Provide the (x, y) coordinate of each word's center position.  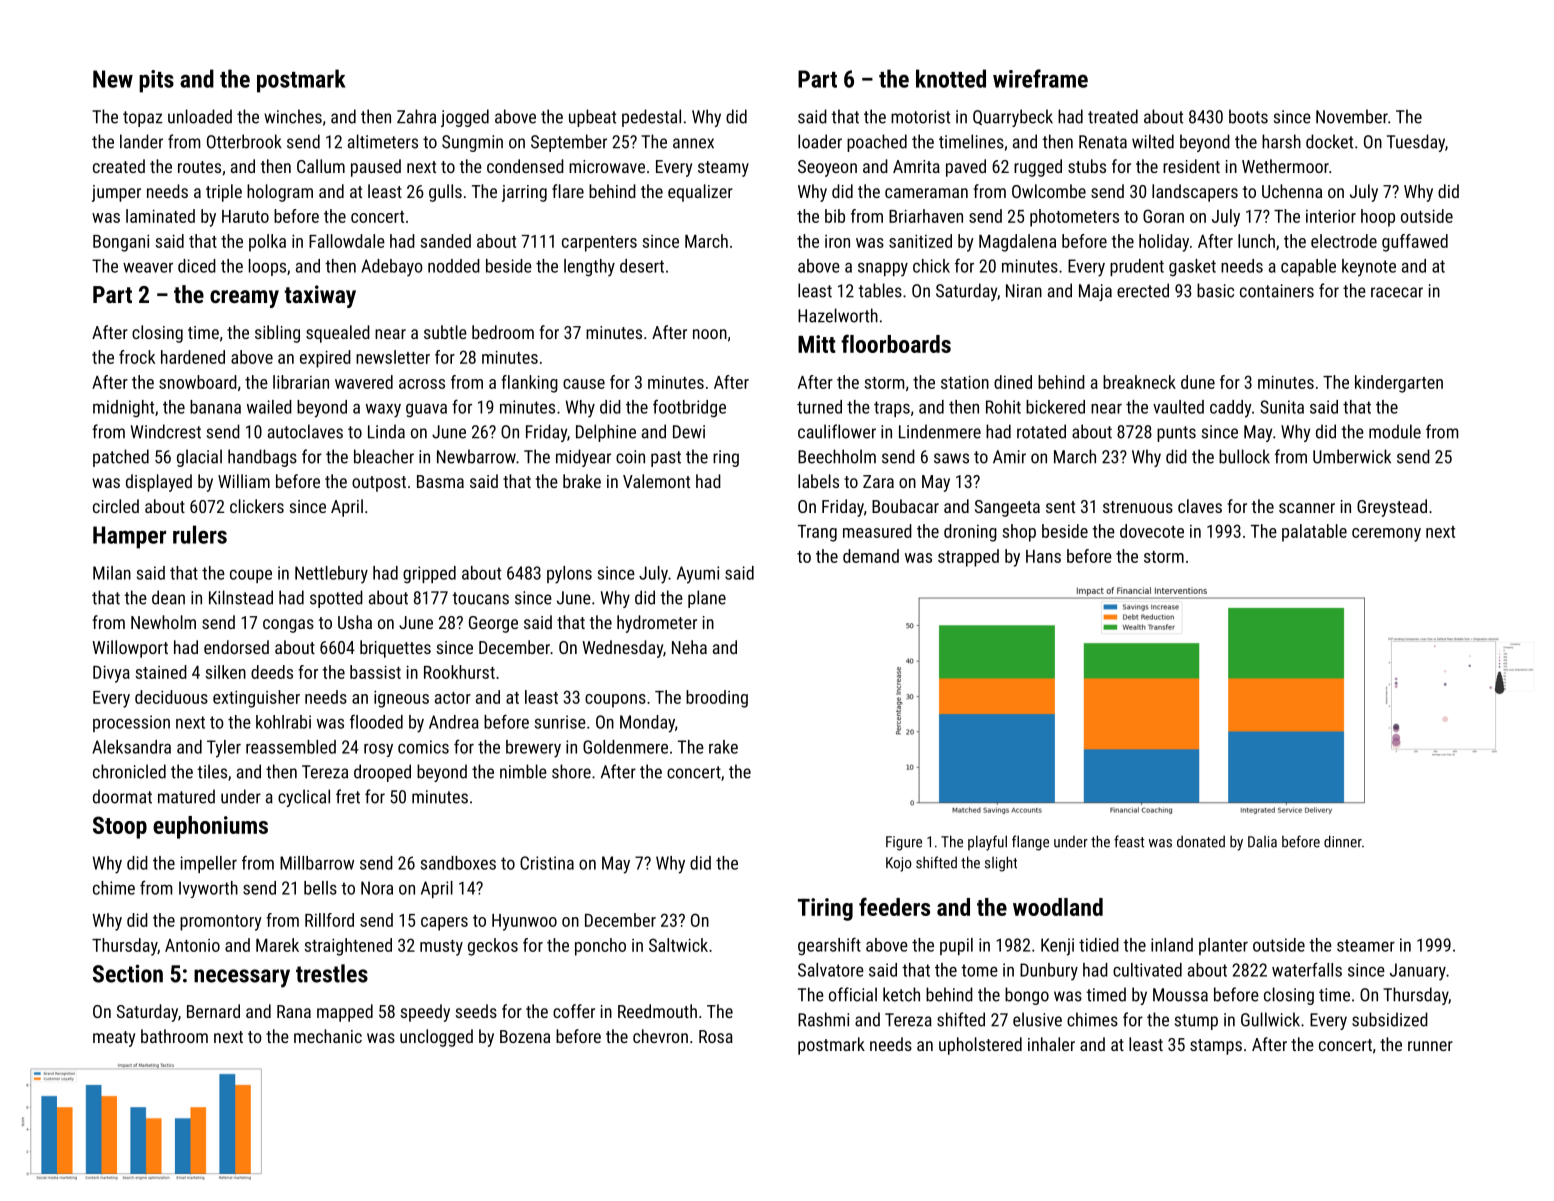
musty (441, 948)
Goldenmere (625, 747)
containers (1277, 291)
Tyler (224, 749)
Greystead (1392, 508)
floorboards (896, 343)
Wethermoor (1285, 166)
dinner (1343, 841)
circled (116, 506)
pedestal (651, 118)
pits (156, 81)
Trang (817, 533)
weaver (148, 268)
